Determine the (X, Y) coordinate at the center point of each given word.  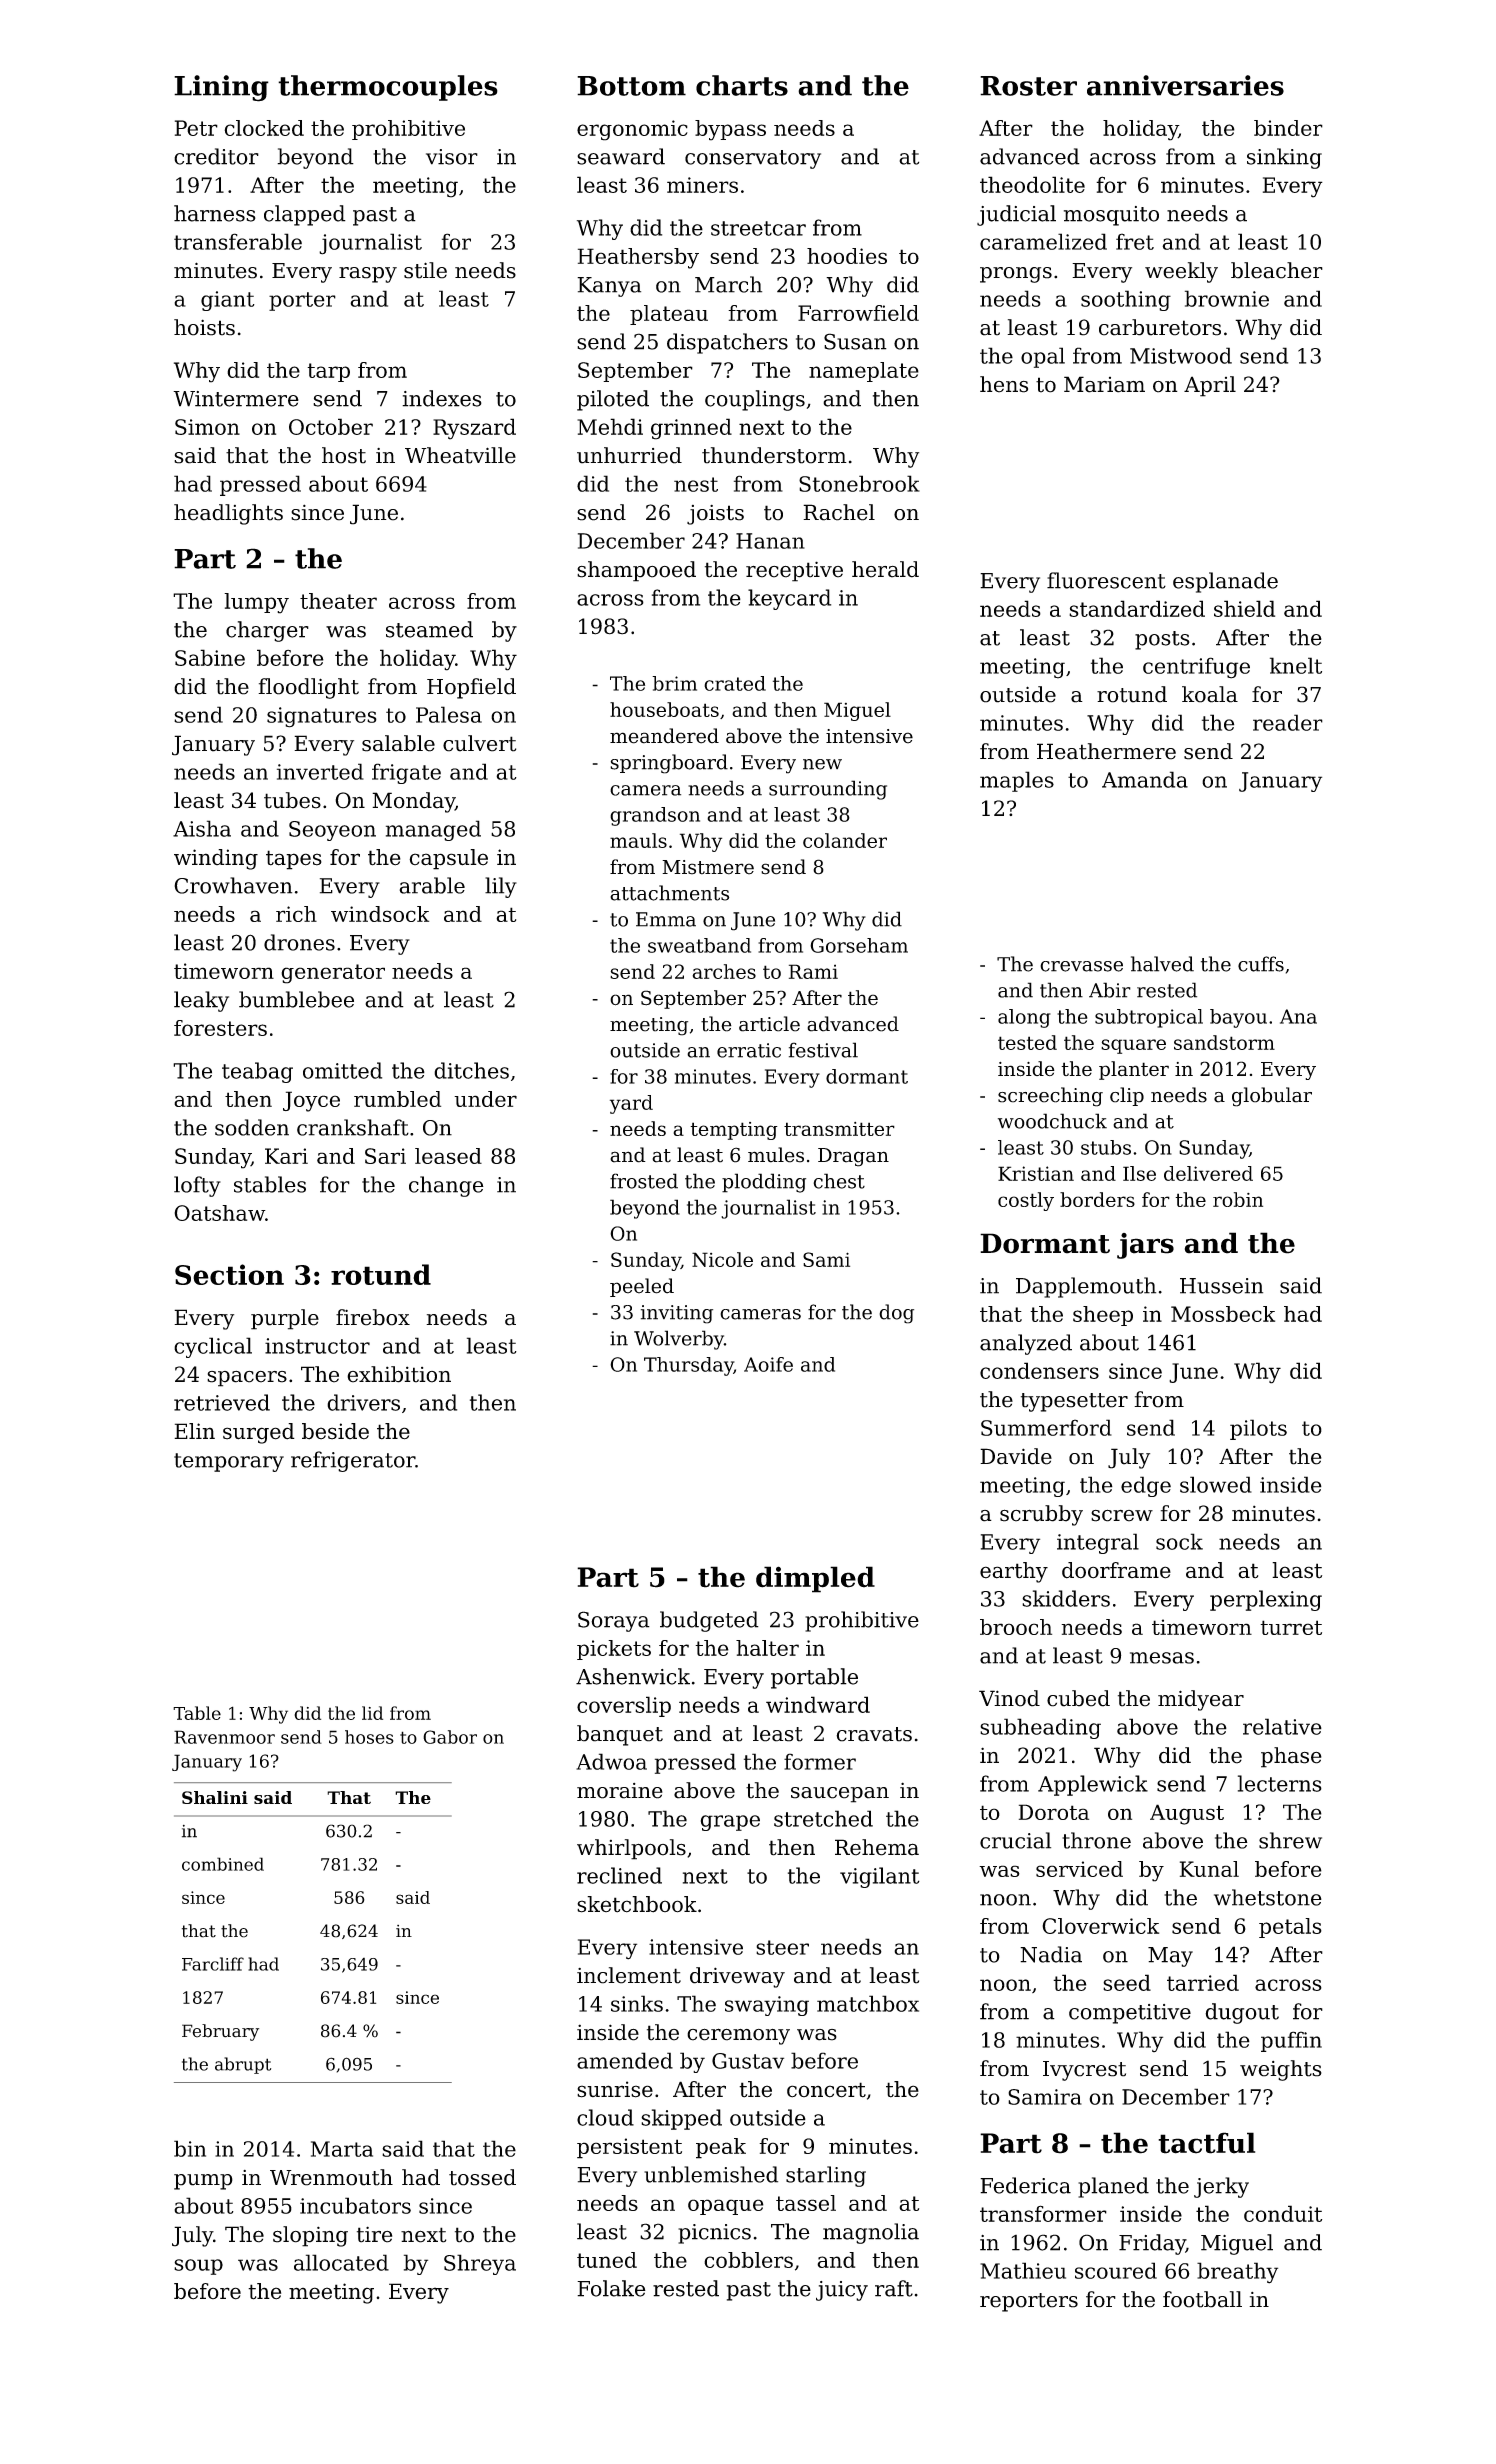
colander (845, 840)
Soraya (614, 1621)
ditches (471, 1070)
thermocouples (388, 88)
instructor (317, 1346)
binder (1288, 128)
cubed (1078, 1698)
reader (1288, 722)
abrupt (243, 2065)
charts (742, 85)
